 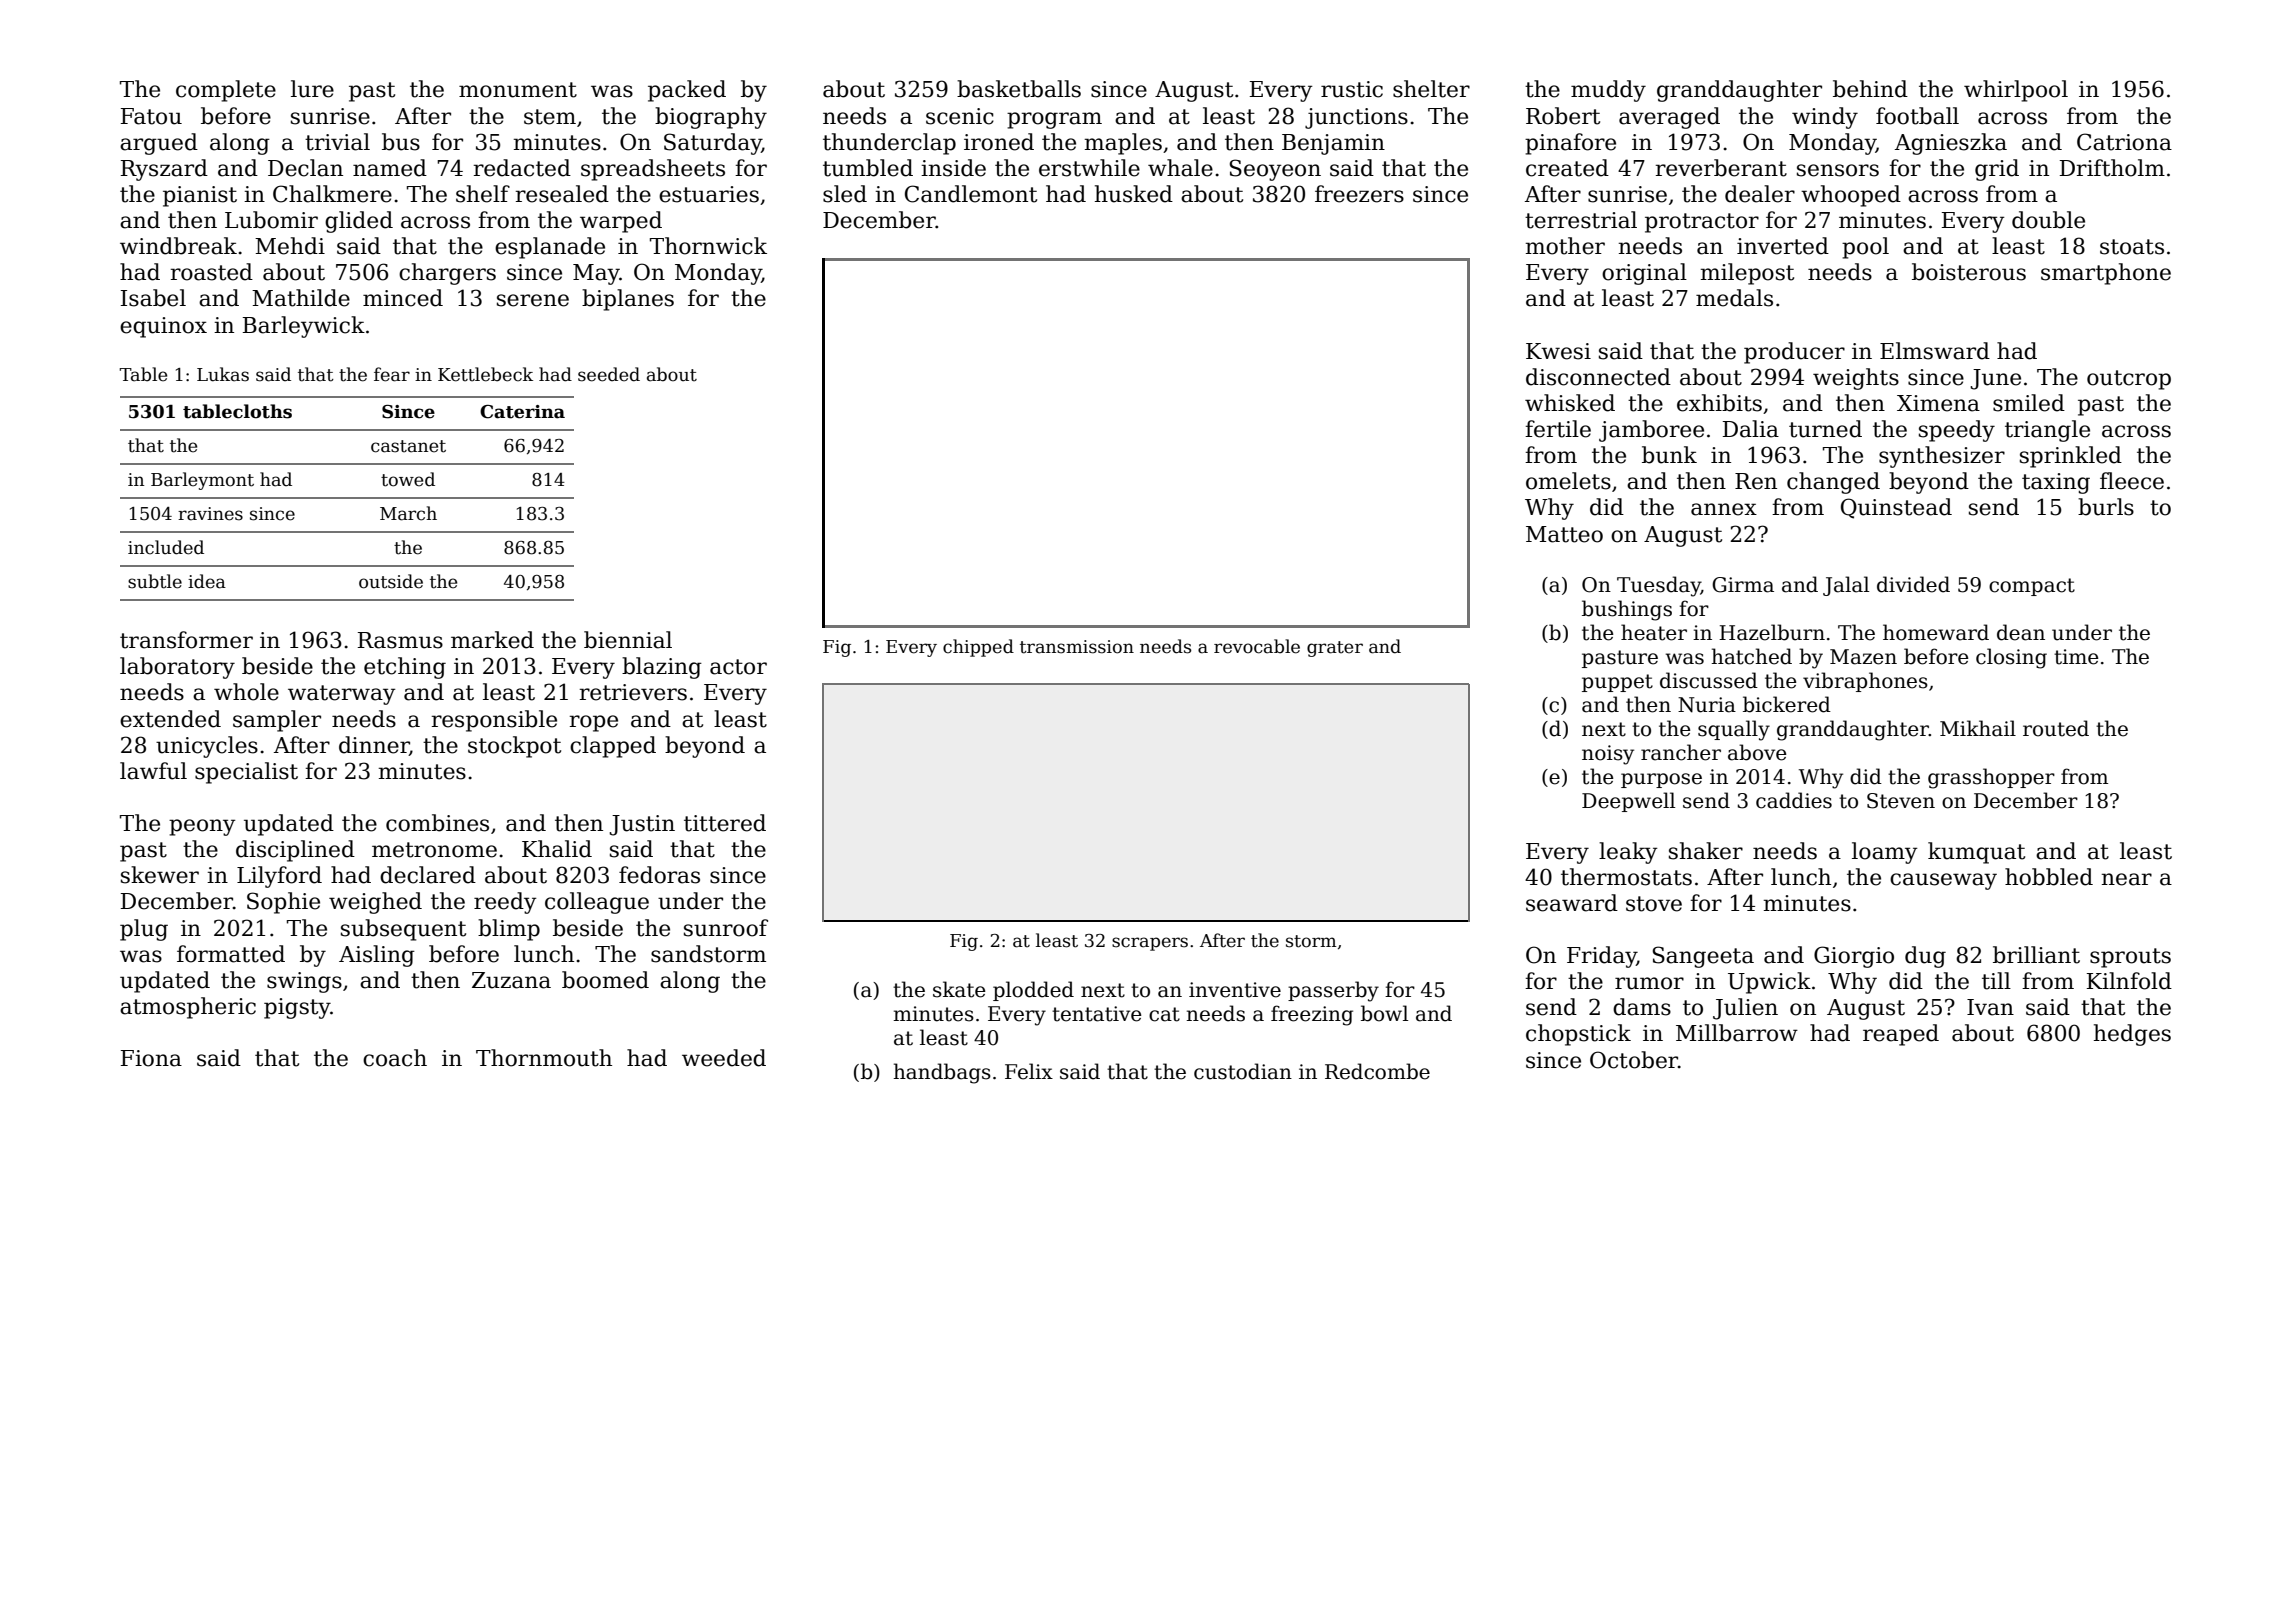 I want to click on tittered, so click(x=725, y=823).
